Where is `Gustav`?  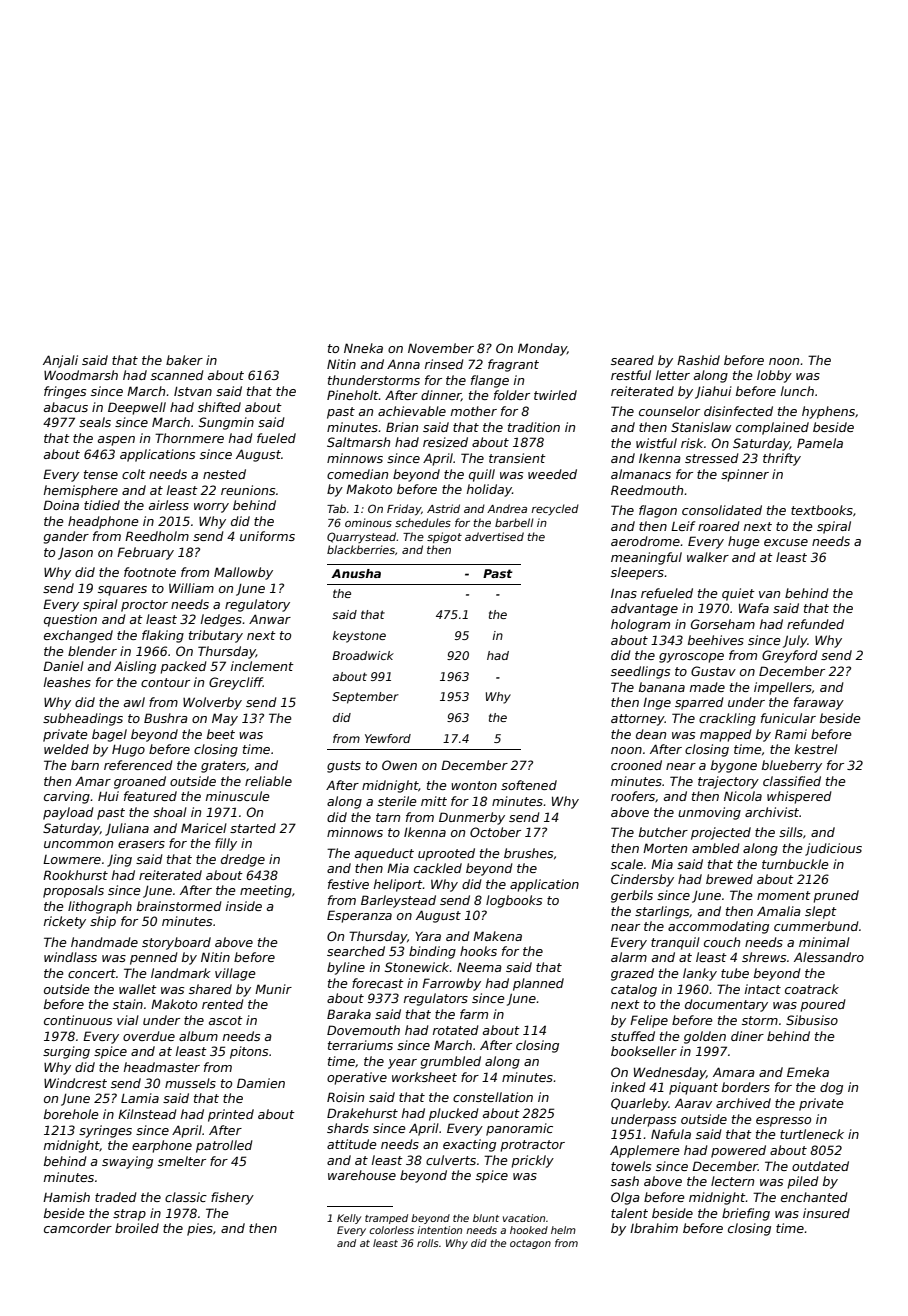 Gustav is located at coordinates (713, 671).
